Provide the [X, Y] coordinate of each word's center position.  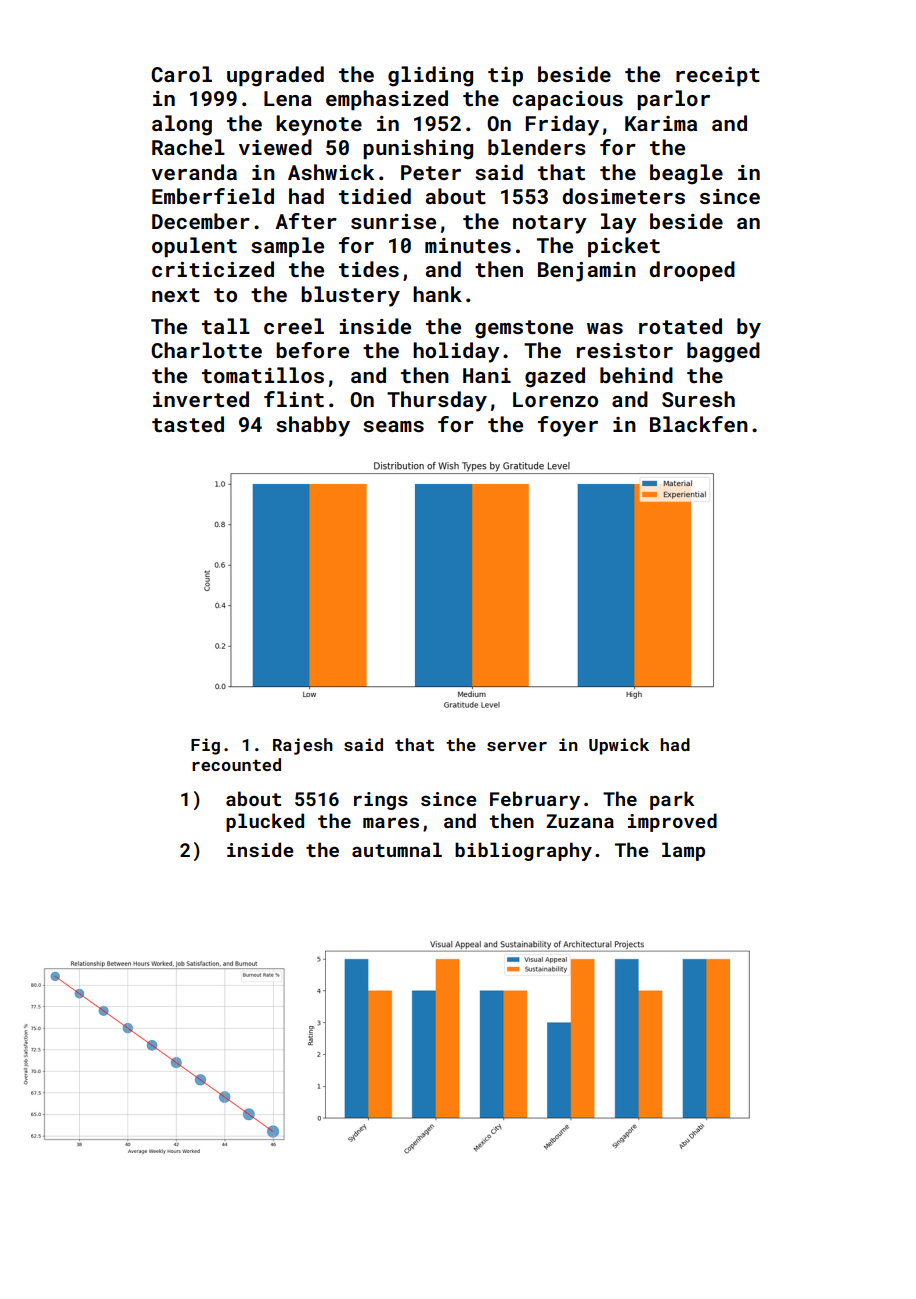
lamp [683, 851]
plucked [265, 822]
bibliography [523, 851]
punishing [418, 149]
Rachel [188, 147]
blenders [537, 147]
